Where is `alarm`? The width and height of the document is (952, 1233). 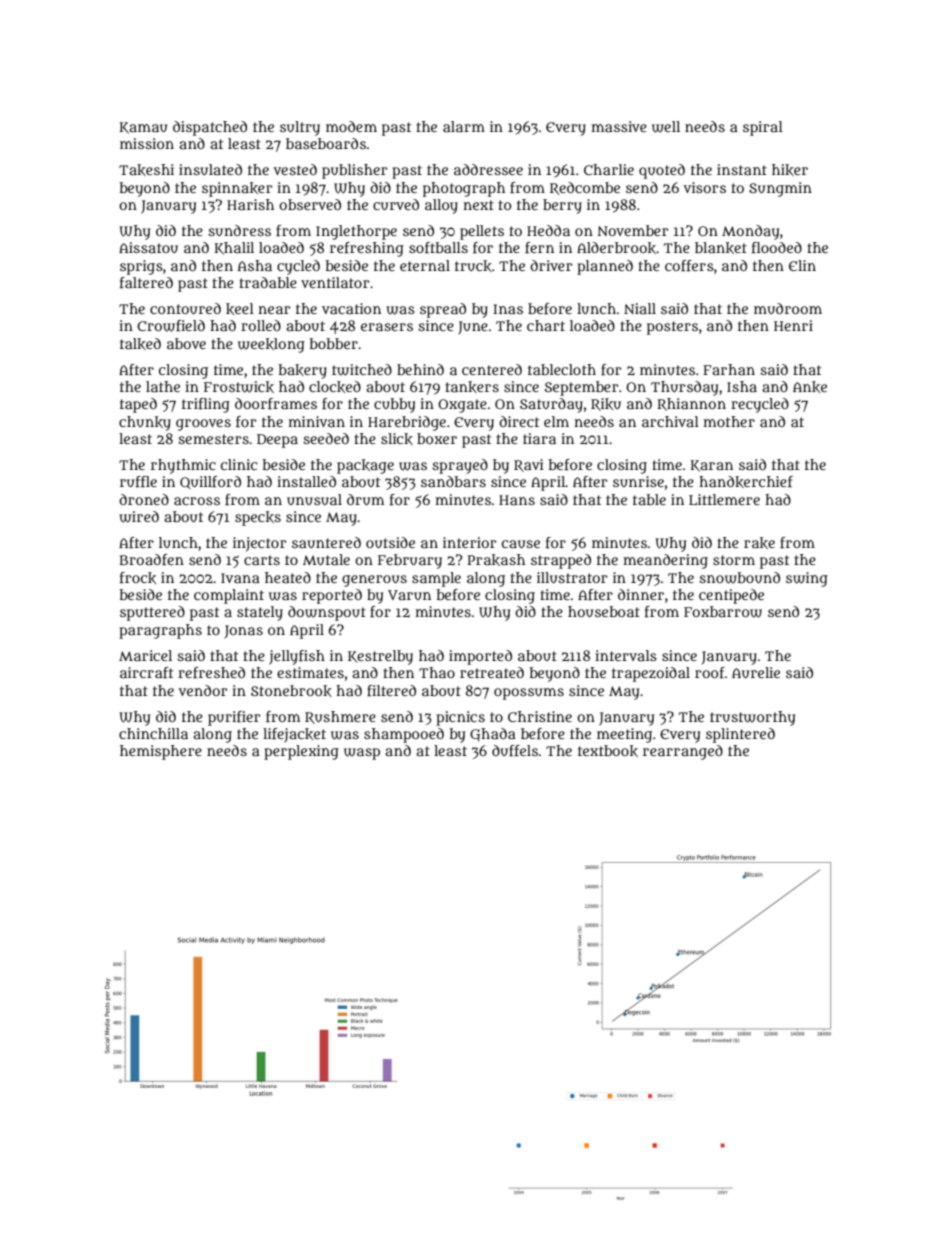
alarm is located at coordinates (464, 126).
